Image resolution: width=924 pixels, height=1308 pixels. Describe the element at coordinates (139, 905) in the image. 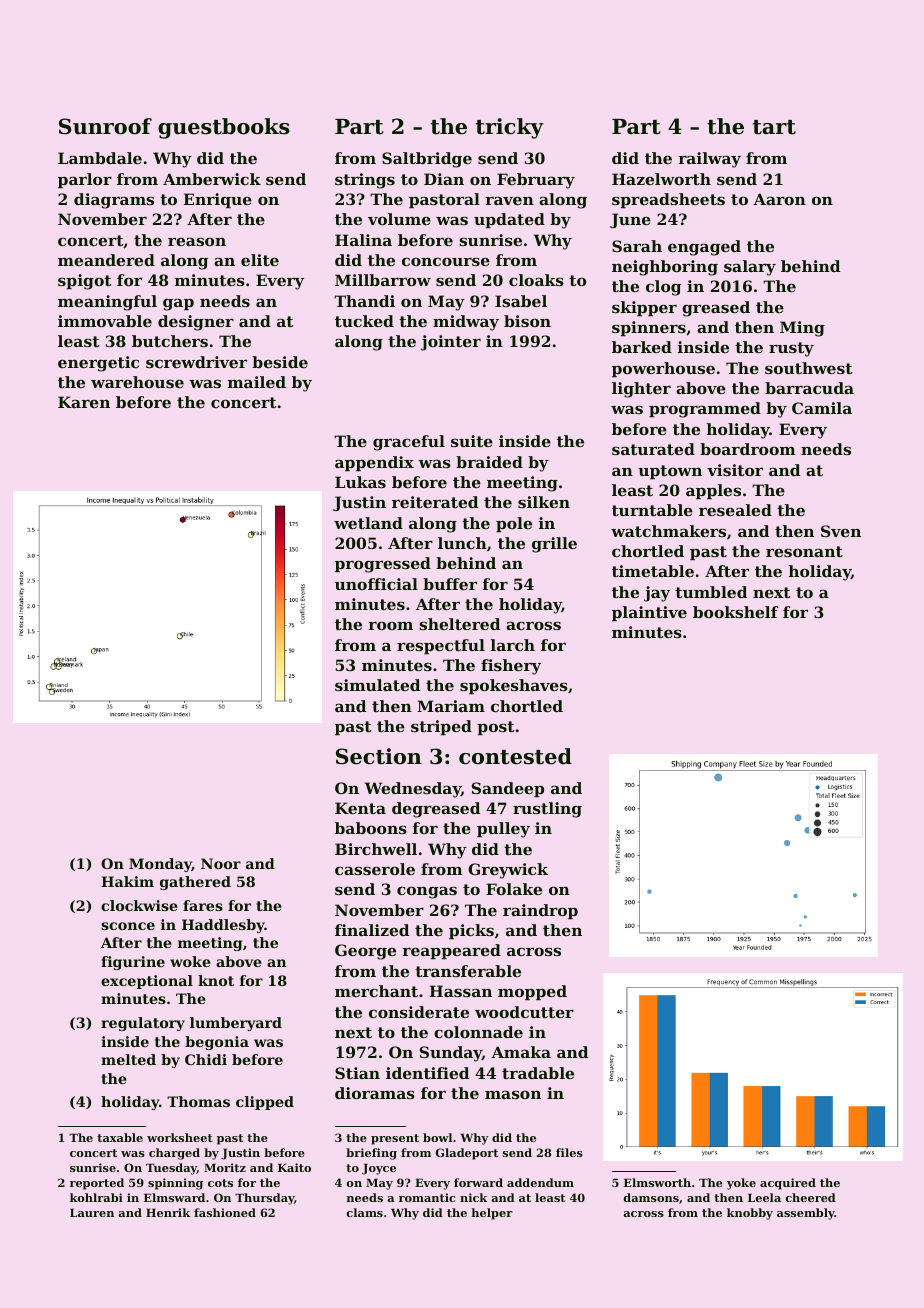

I see `clockwise` at that location.
